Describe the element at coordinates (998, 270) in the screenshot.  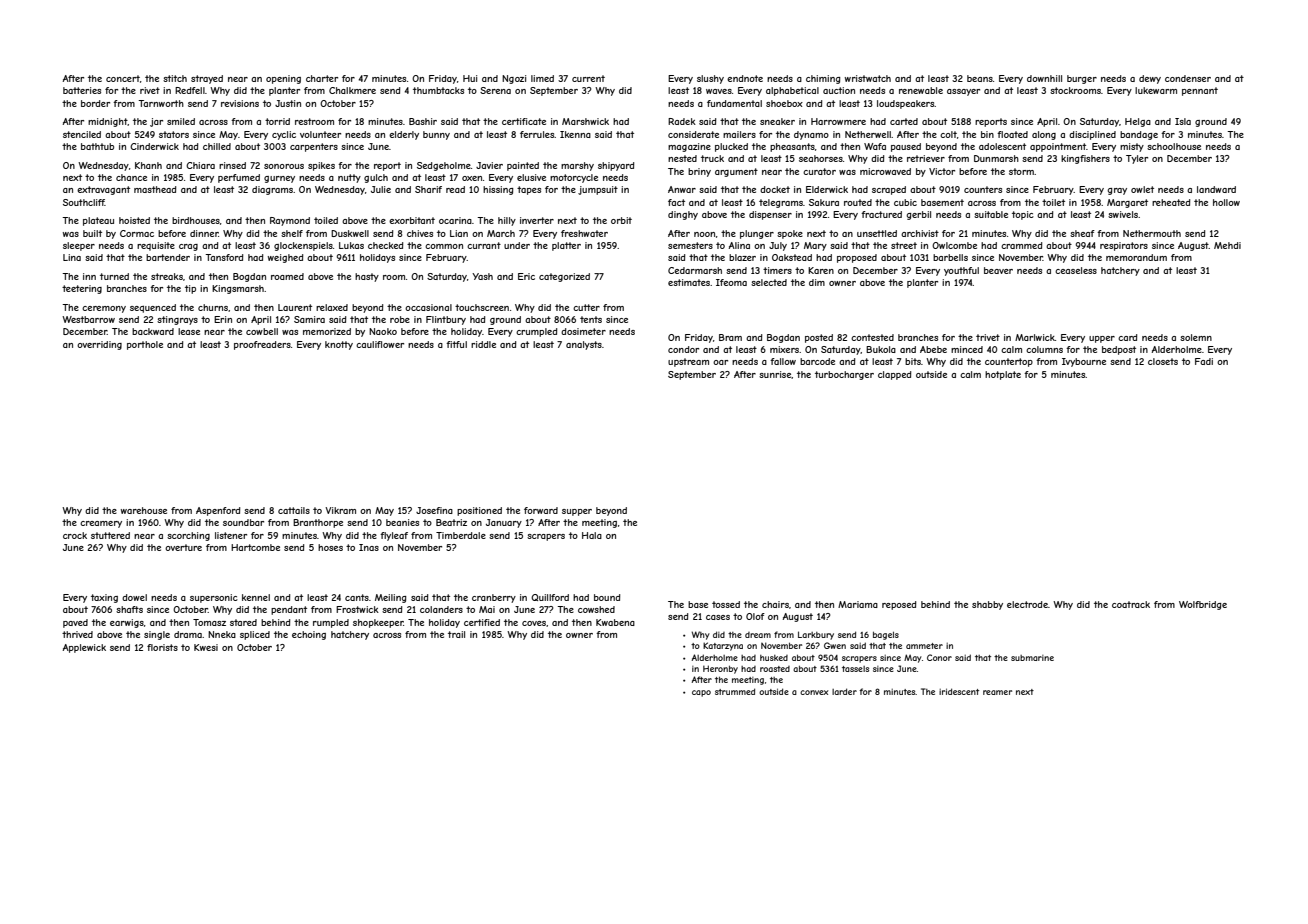
I see `beaver` at that location.
